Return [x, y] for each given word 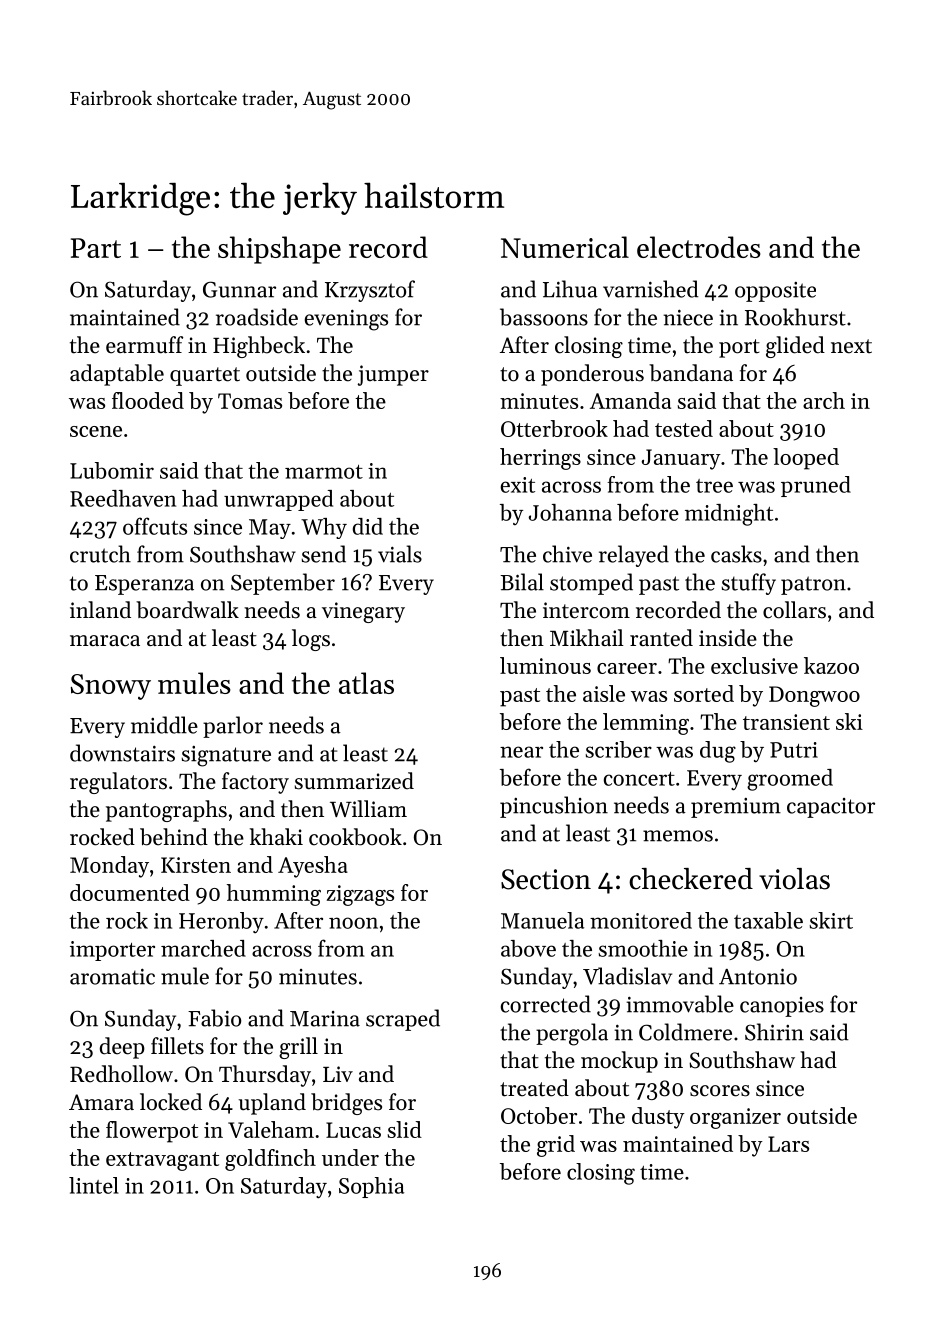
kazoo [831, 665]
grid [556, 1146]
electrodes [699, 247]
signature [226, 756]
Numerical [565, 247]
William [368, 808]
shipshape [279, 250]
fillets [177, 1046]
